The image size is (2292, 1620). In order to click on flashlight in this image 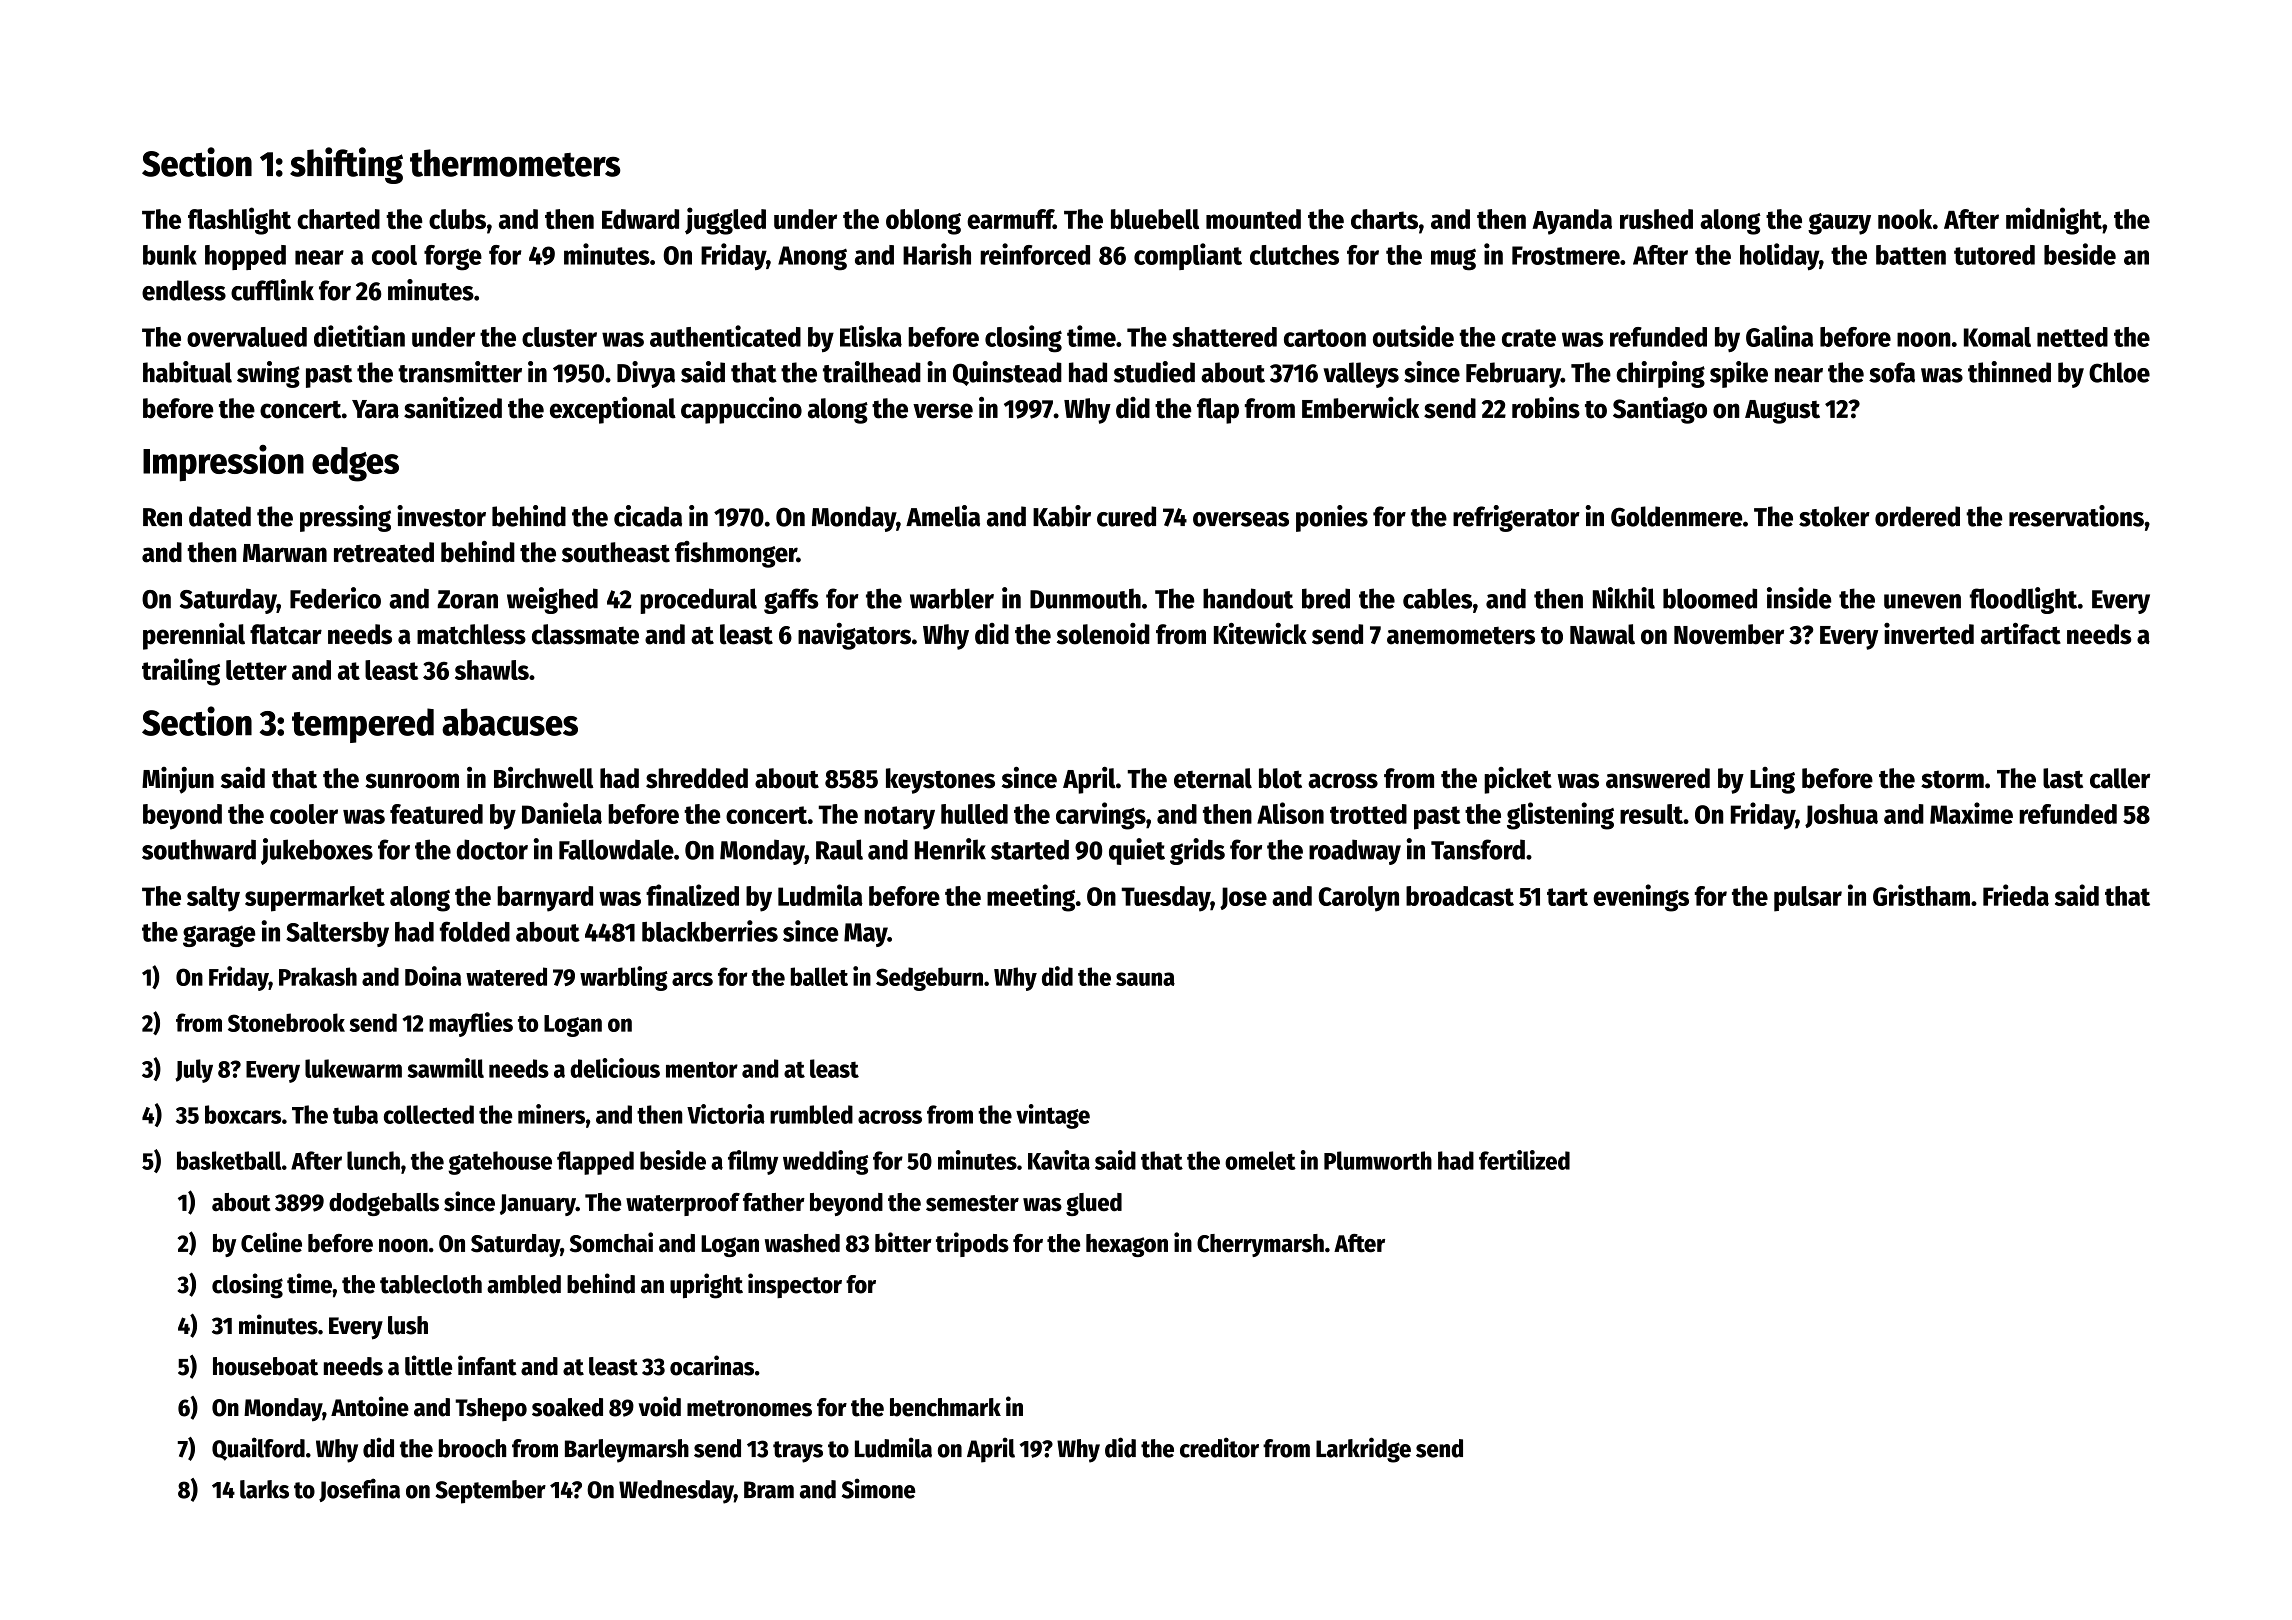, I will do `click(239, 221)`.
